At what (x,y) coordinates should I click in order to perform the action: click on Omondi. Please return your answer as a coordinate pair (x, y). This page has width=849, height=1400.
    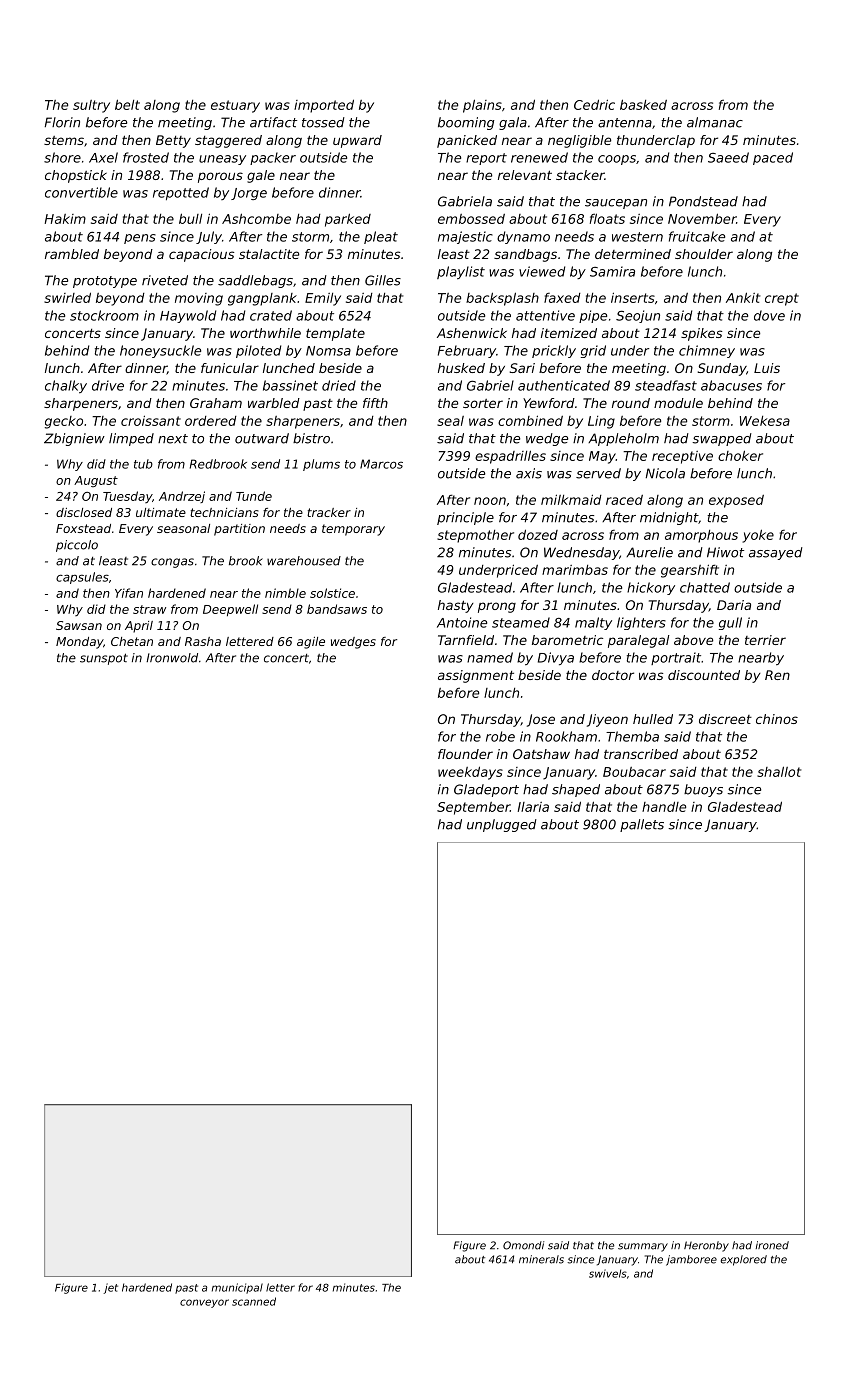
    Looking at the image, I should click on (523, 1245).
